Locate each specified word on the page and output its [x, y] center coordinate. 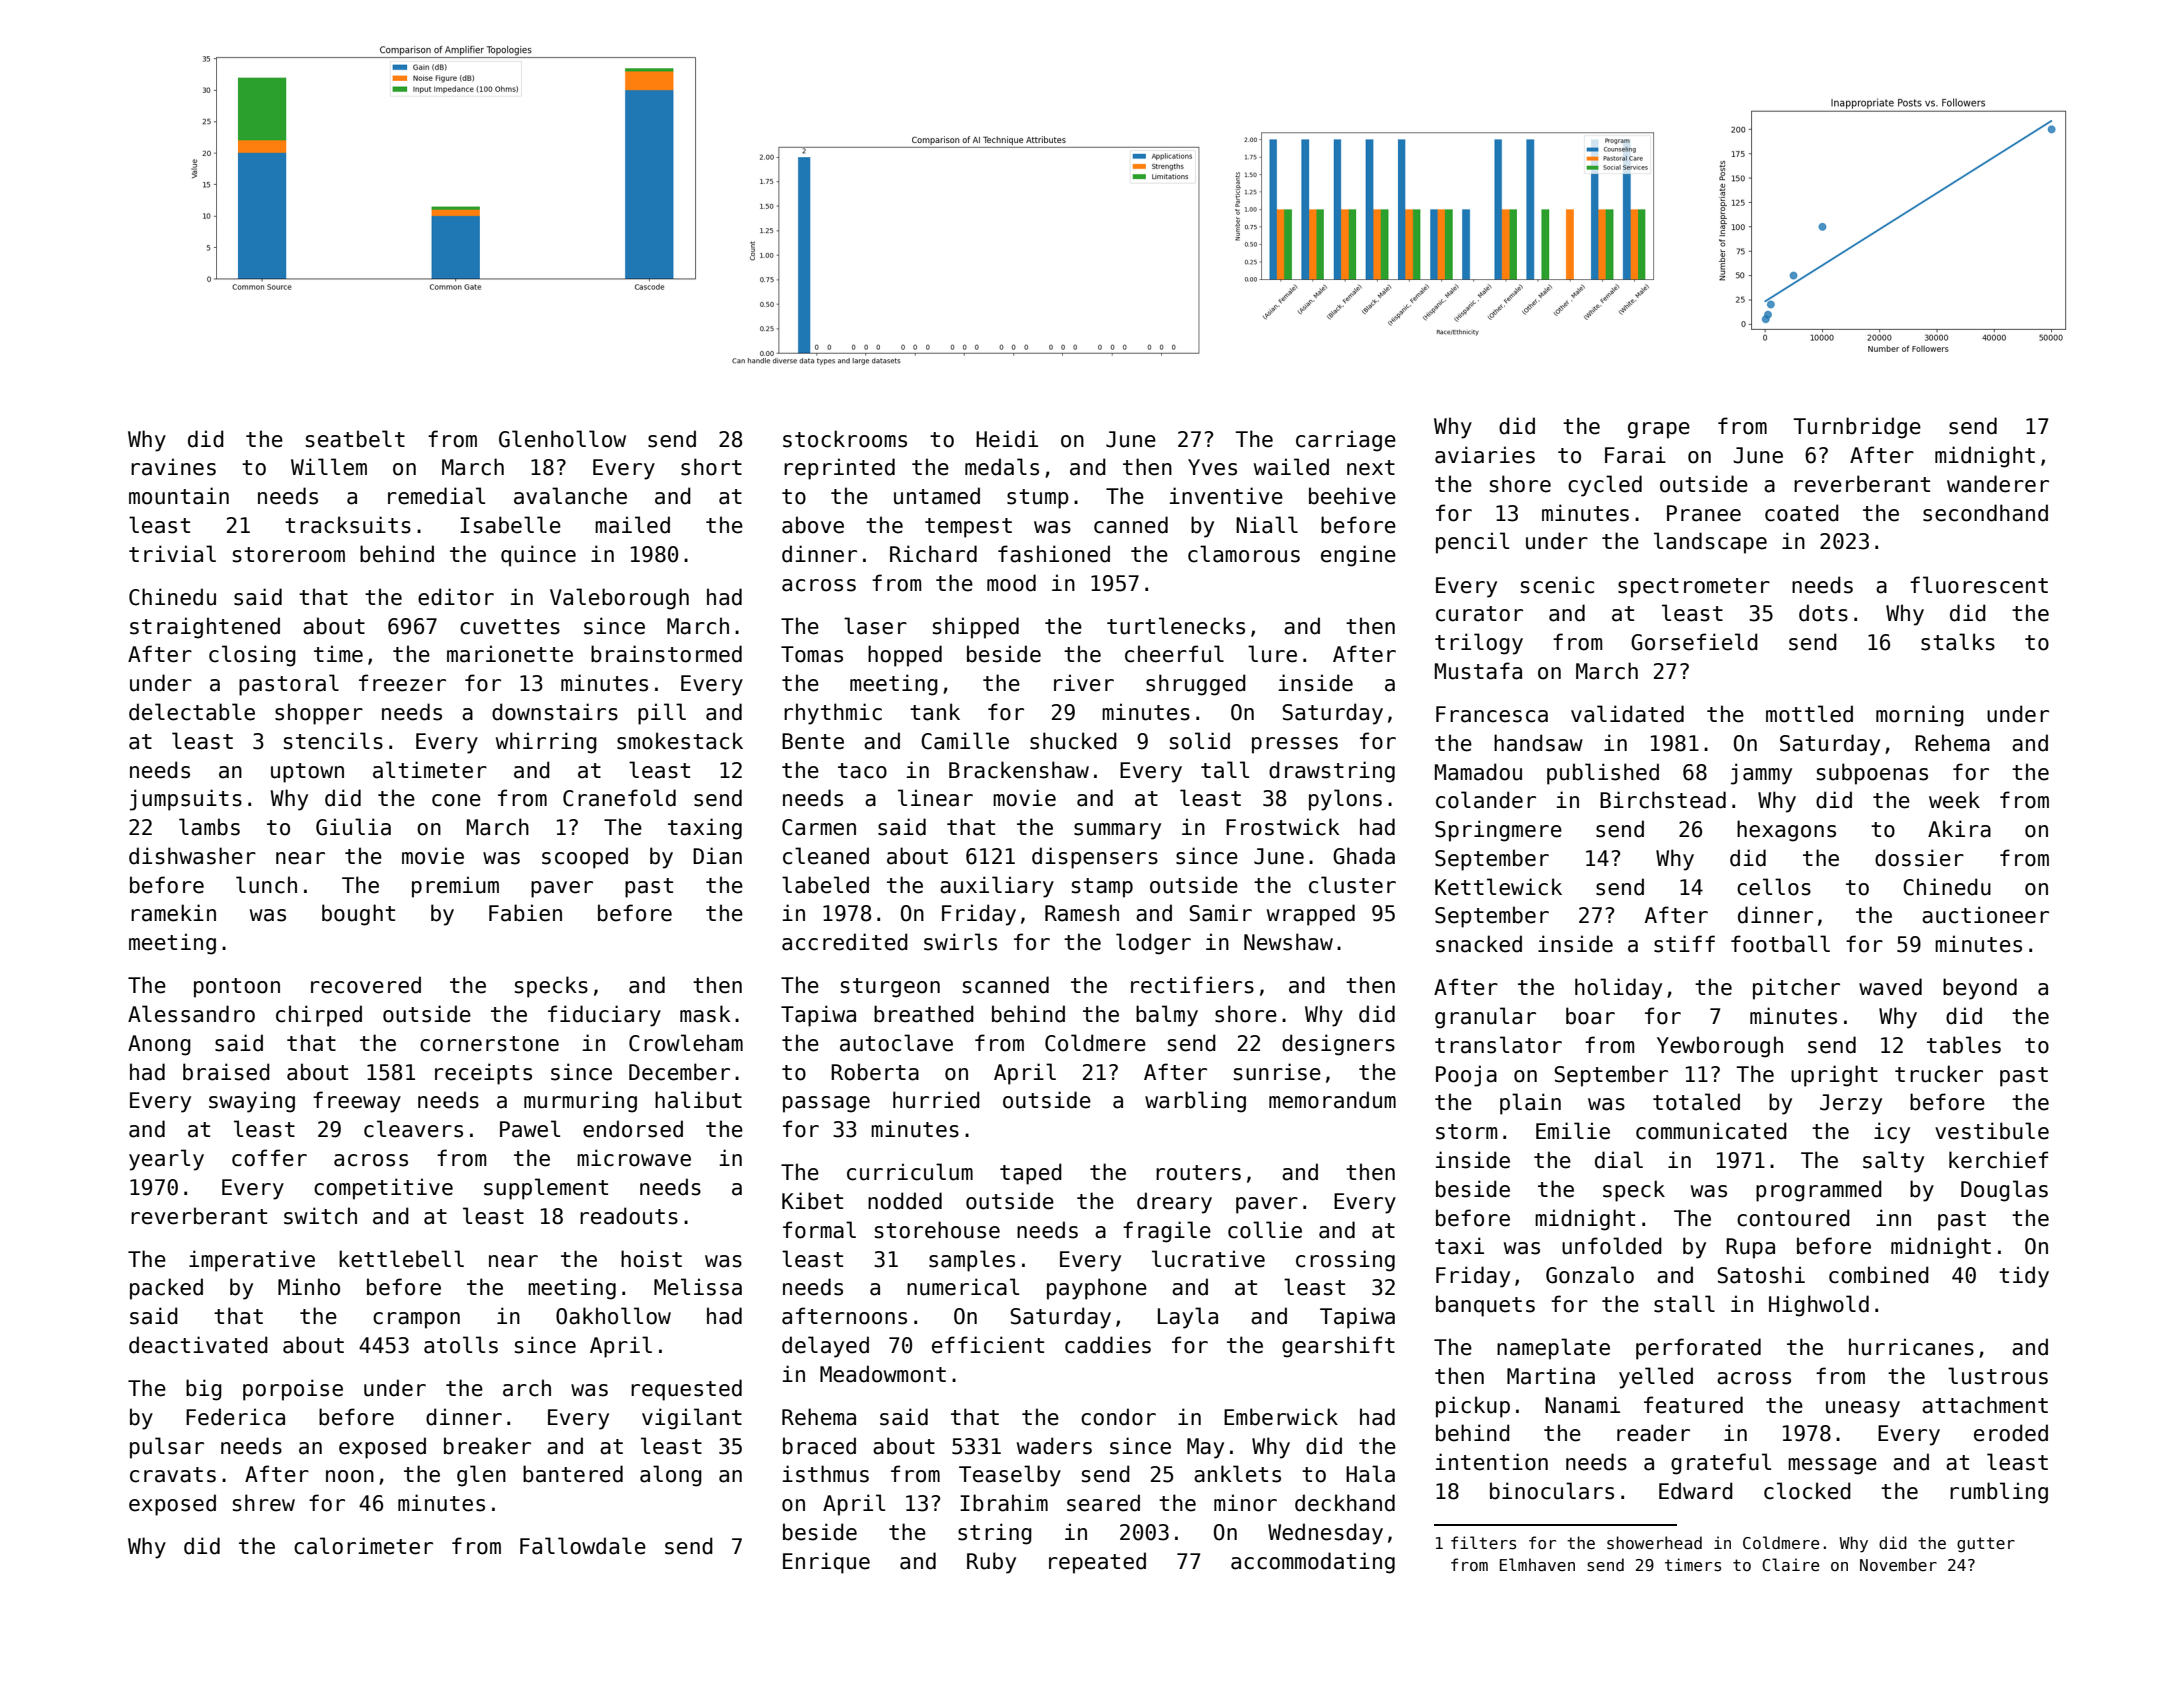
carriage [1346, 441]
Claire [1790, 1564]
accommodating [1313, 1563]
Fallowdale [583, 1546]
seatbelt [355, 439]
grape [1659, 430]
